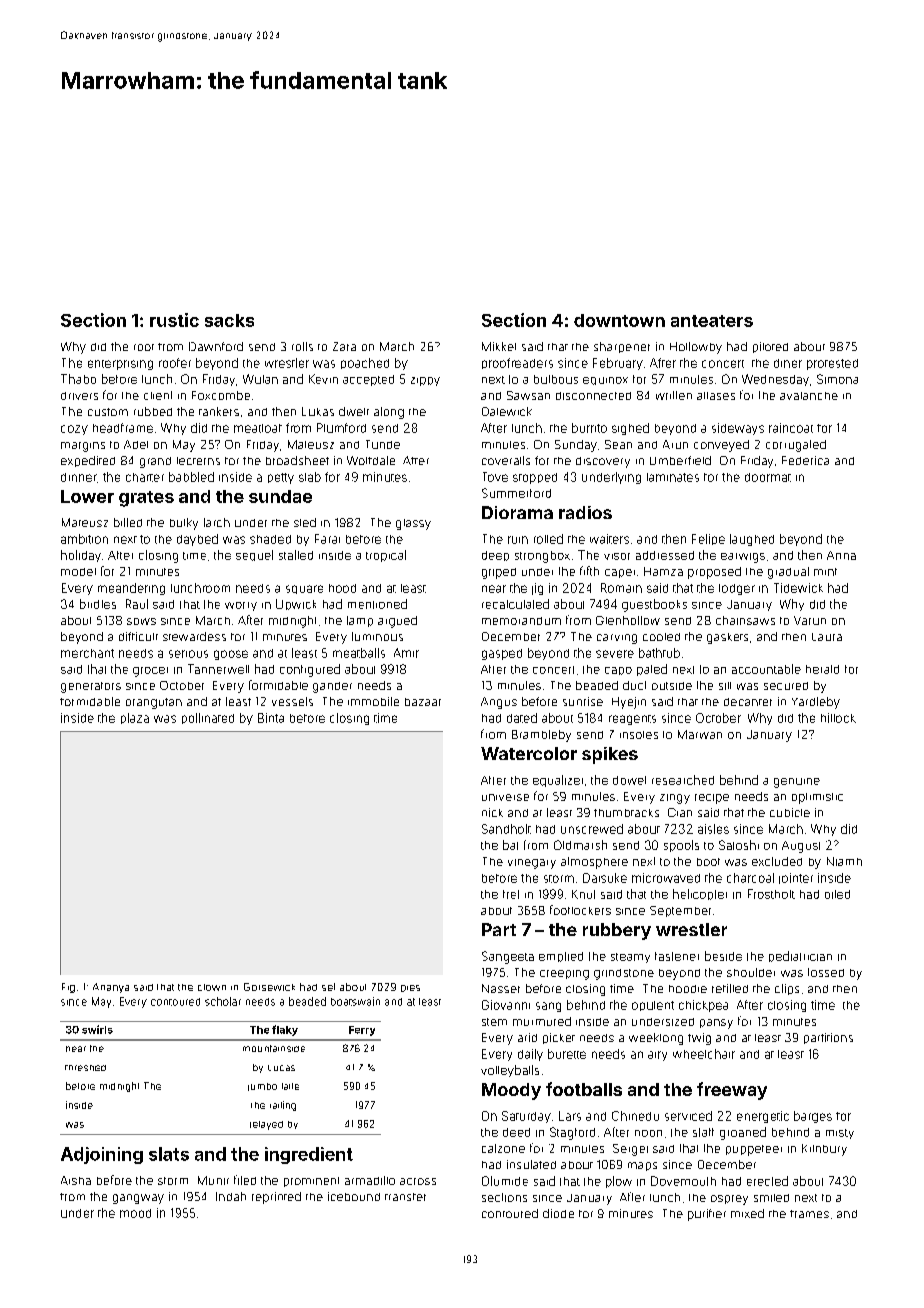  Describe the element at coordinates (111, 988) in the screenshot. I see `Ananya` at that location.
